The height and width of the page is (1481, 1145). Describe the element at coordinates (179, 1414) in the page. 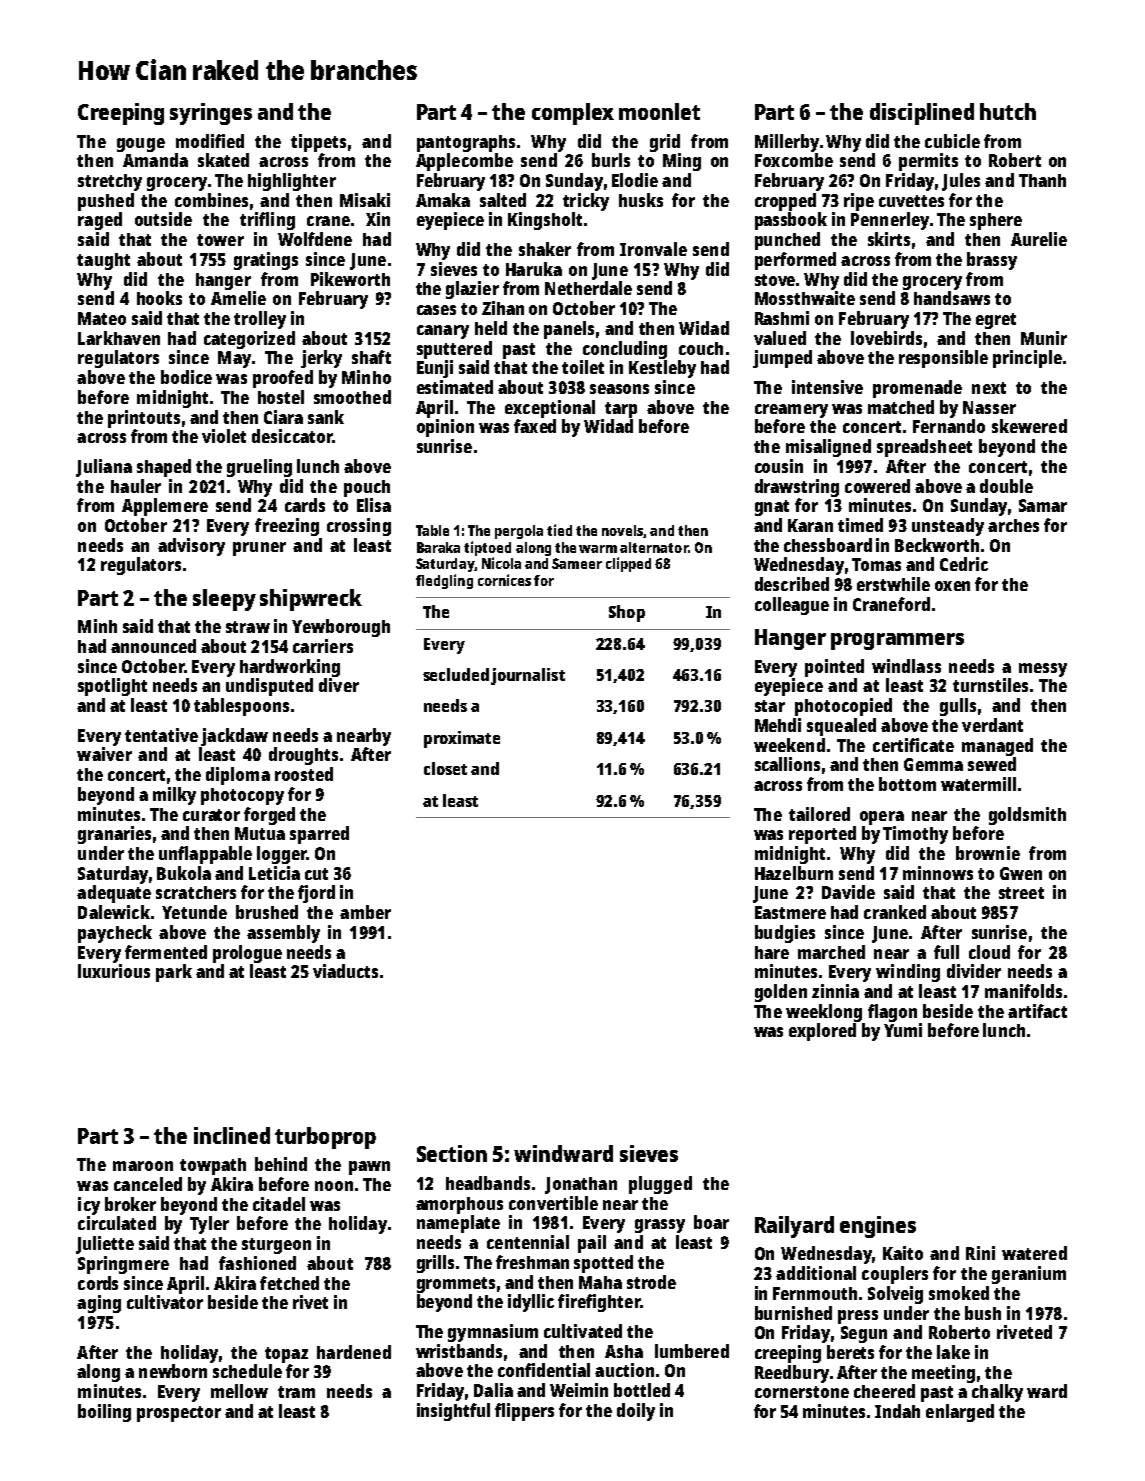

I see `prospector` at that location.
